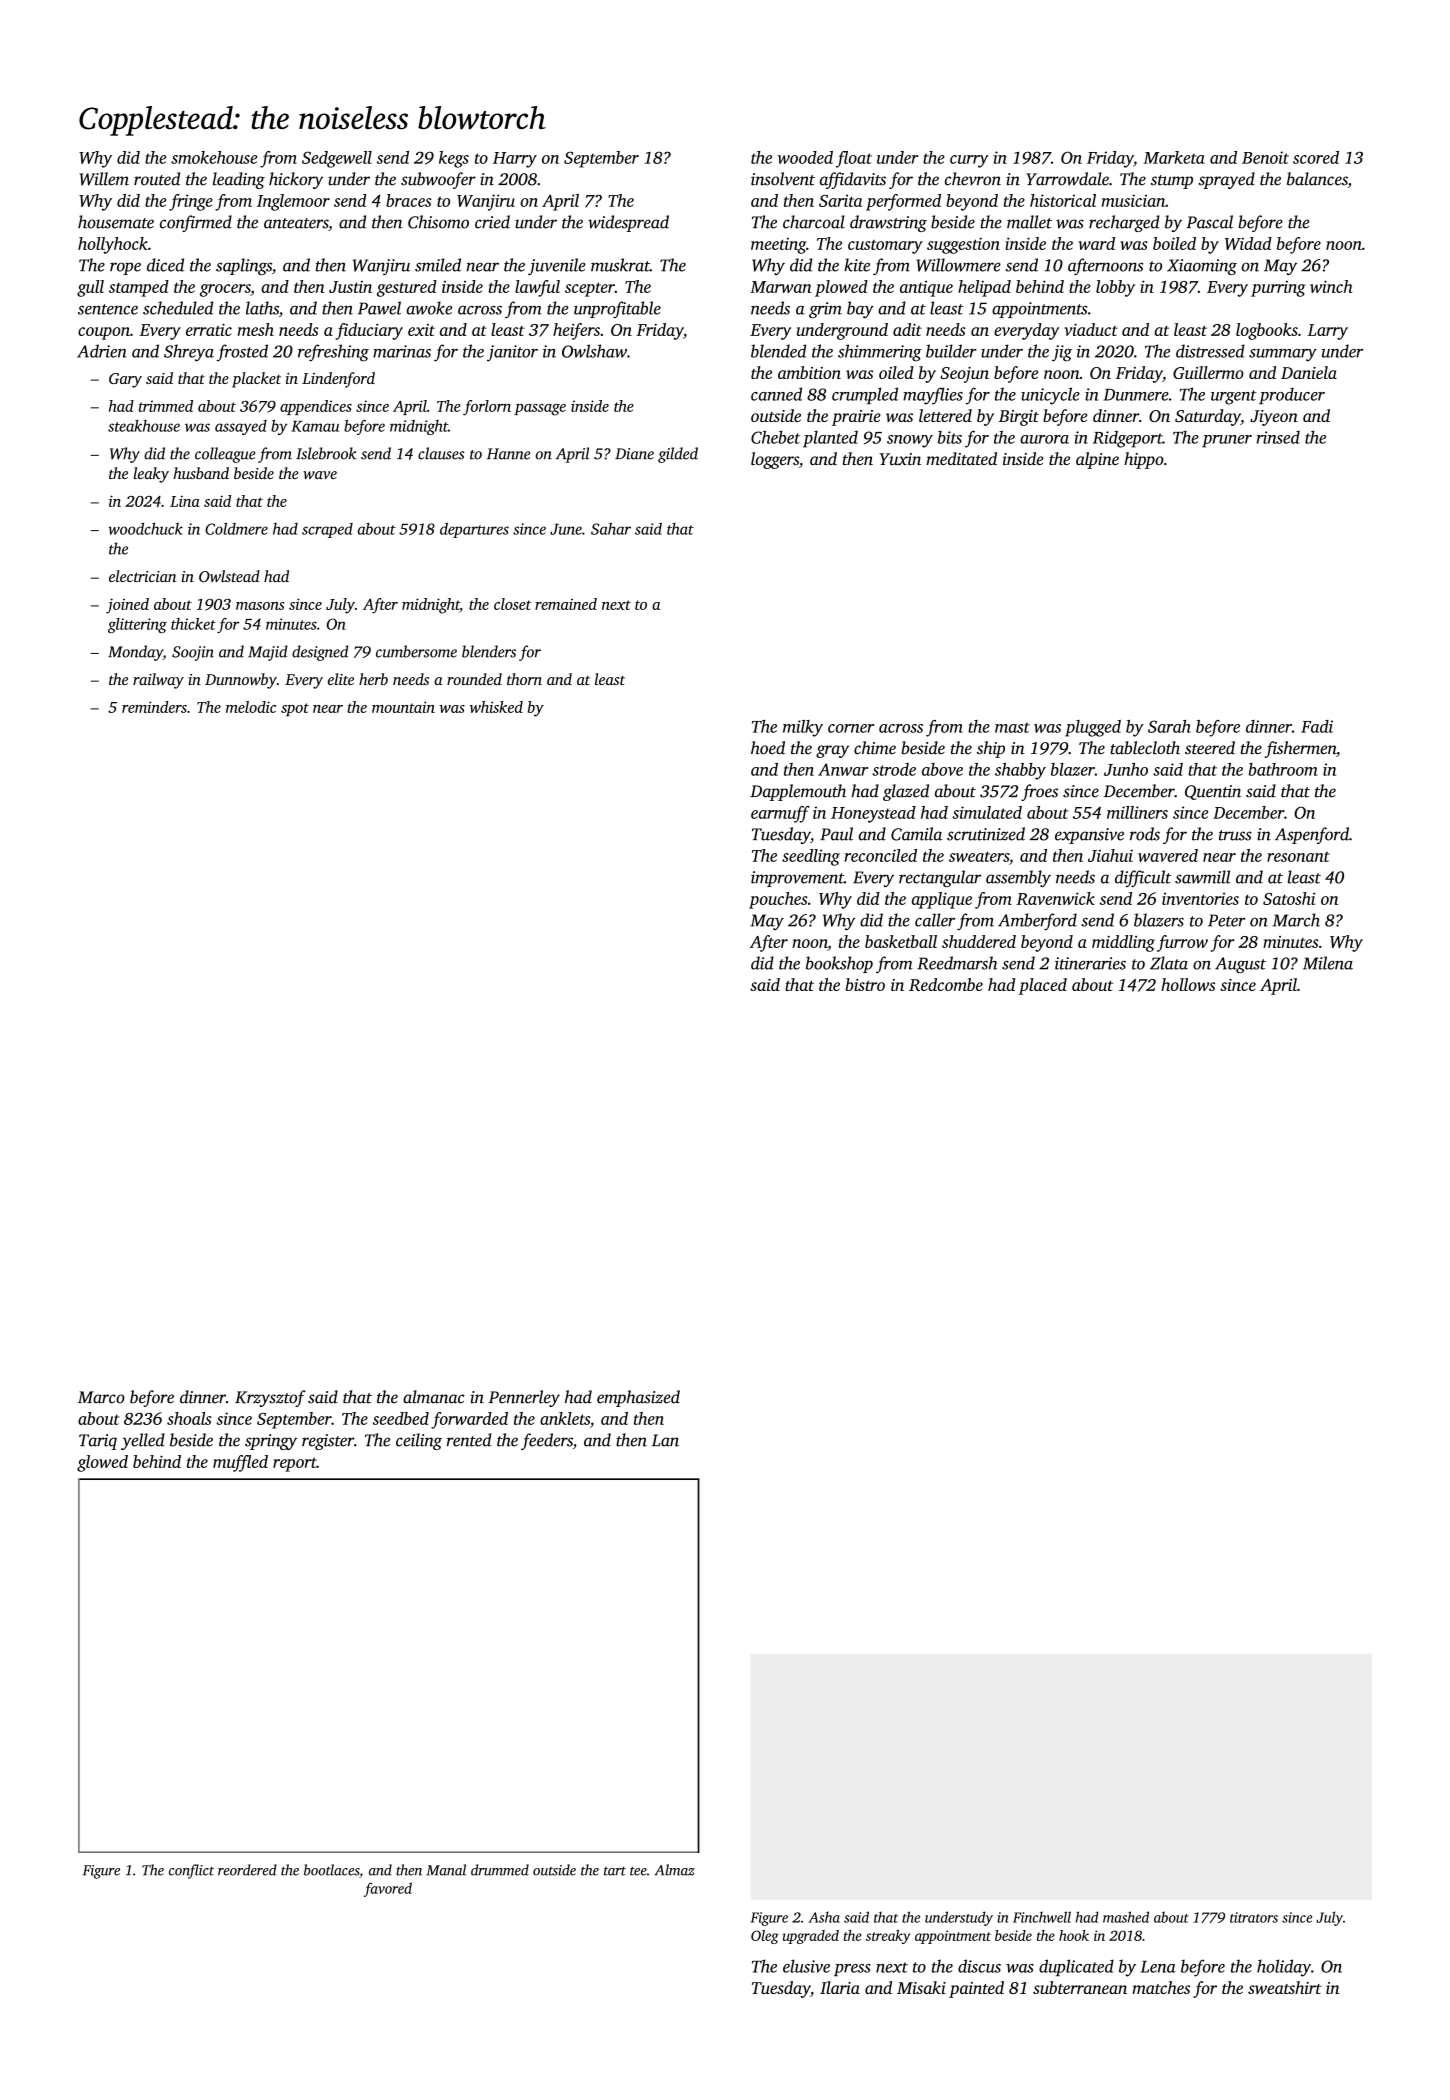 This page has height=2100, width=1450. What do you see at coordinates (1240, 965) in the page?
I see `August` at bounding box center [1240, 965].
